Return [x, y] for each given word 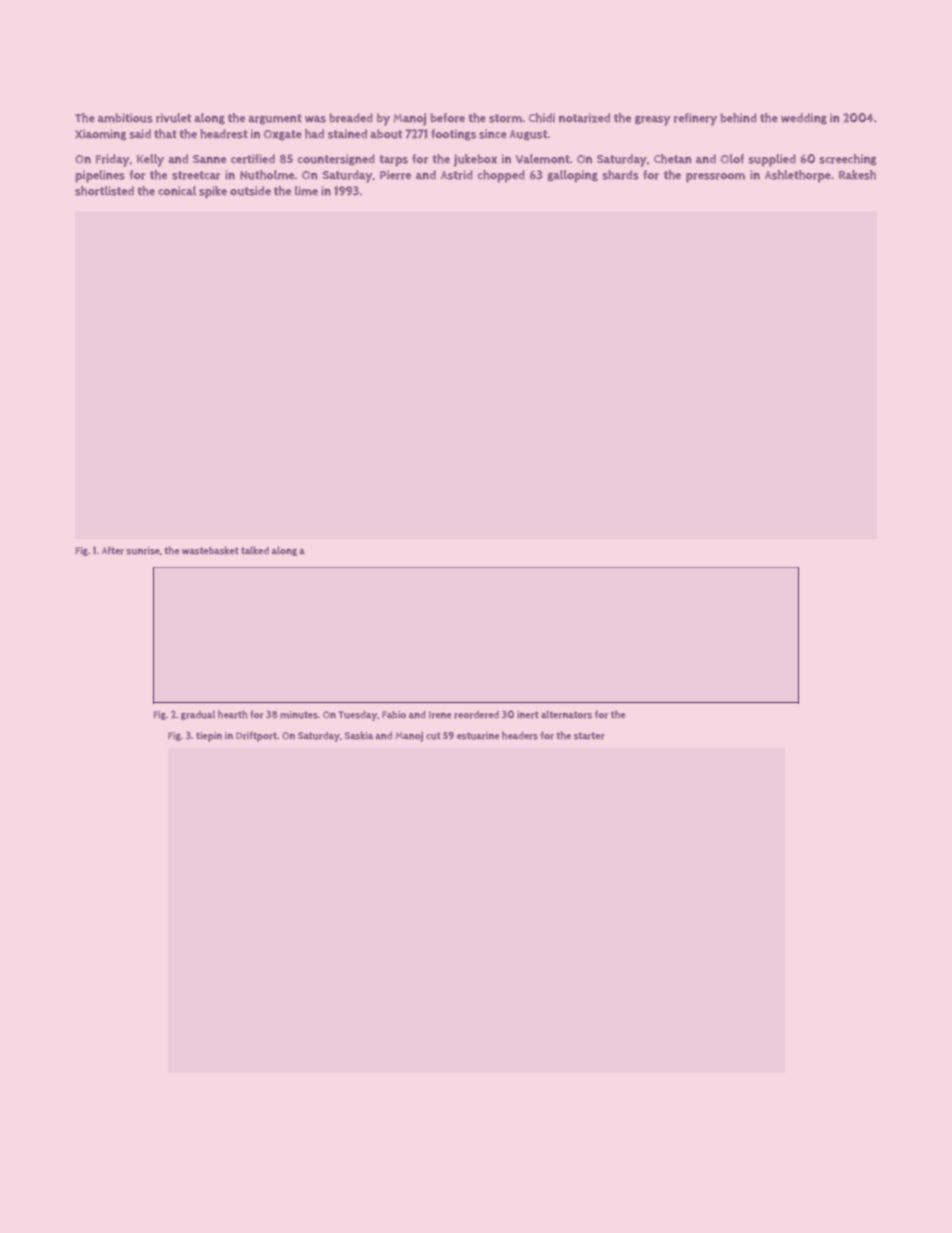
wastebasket [210, 550]
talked [255, 550]
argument [275, 119]
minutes [299, 715]
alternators [566, 714]
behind [738, 118]
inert [528, 715]
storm [505, 118]
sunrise [143, 551]
